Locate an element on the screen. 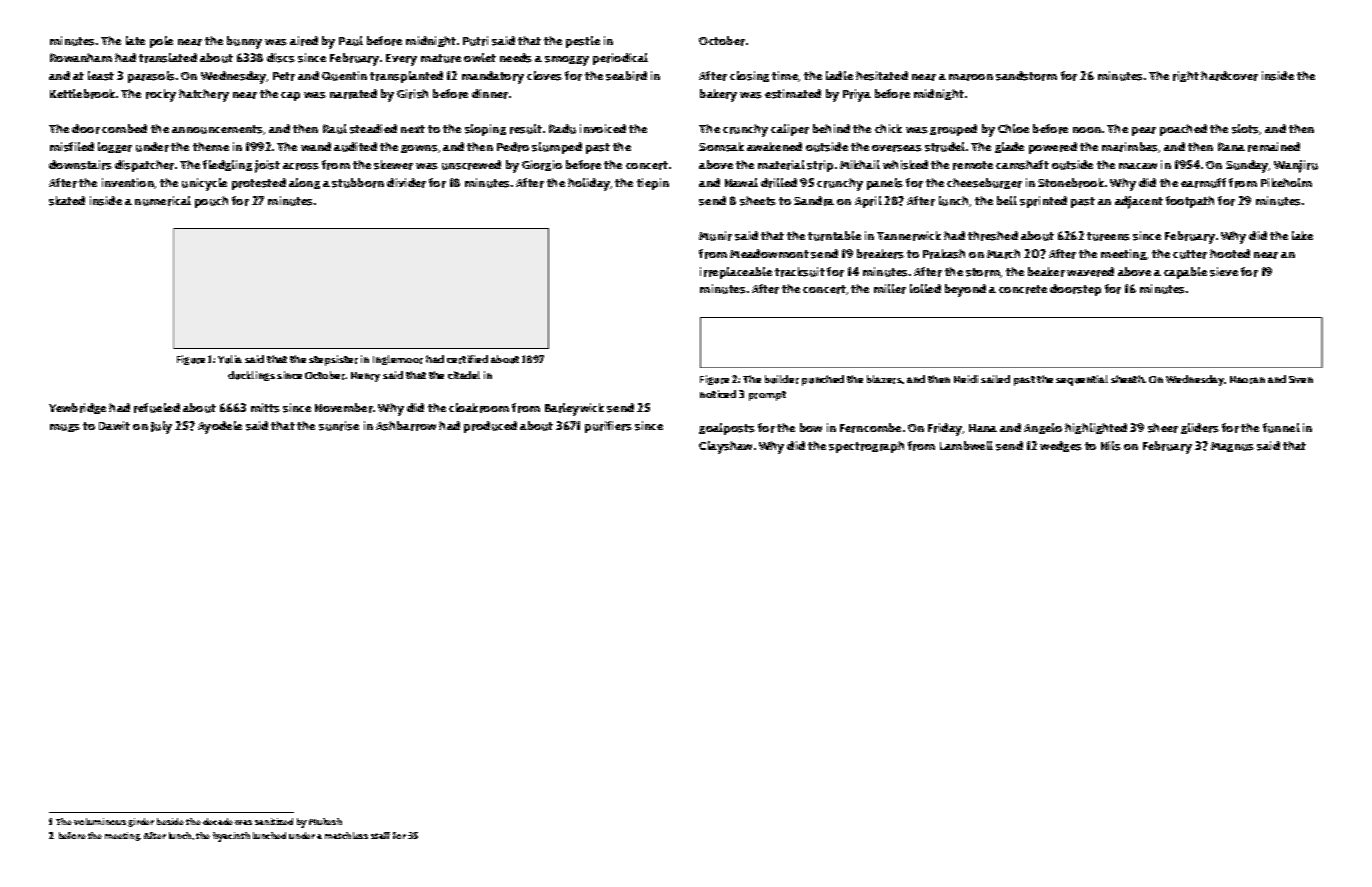 The height and width of the screenshot is (887, 1372). Clayshaw is located at coordinates (725, 447).
